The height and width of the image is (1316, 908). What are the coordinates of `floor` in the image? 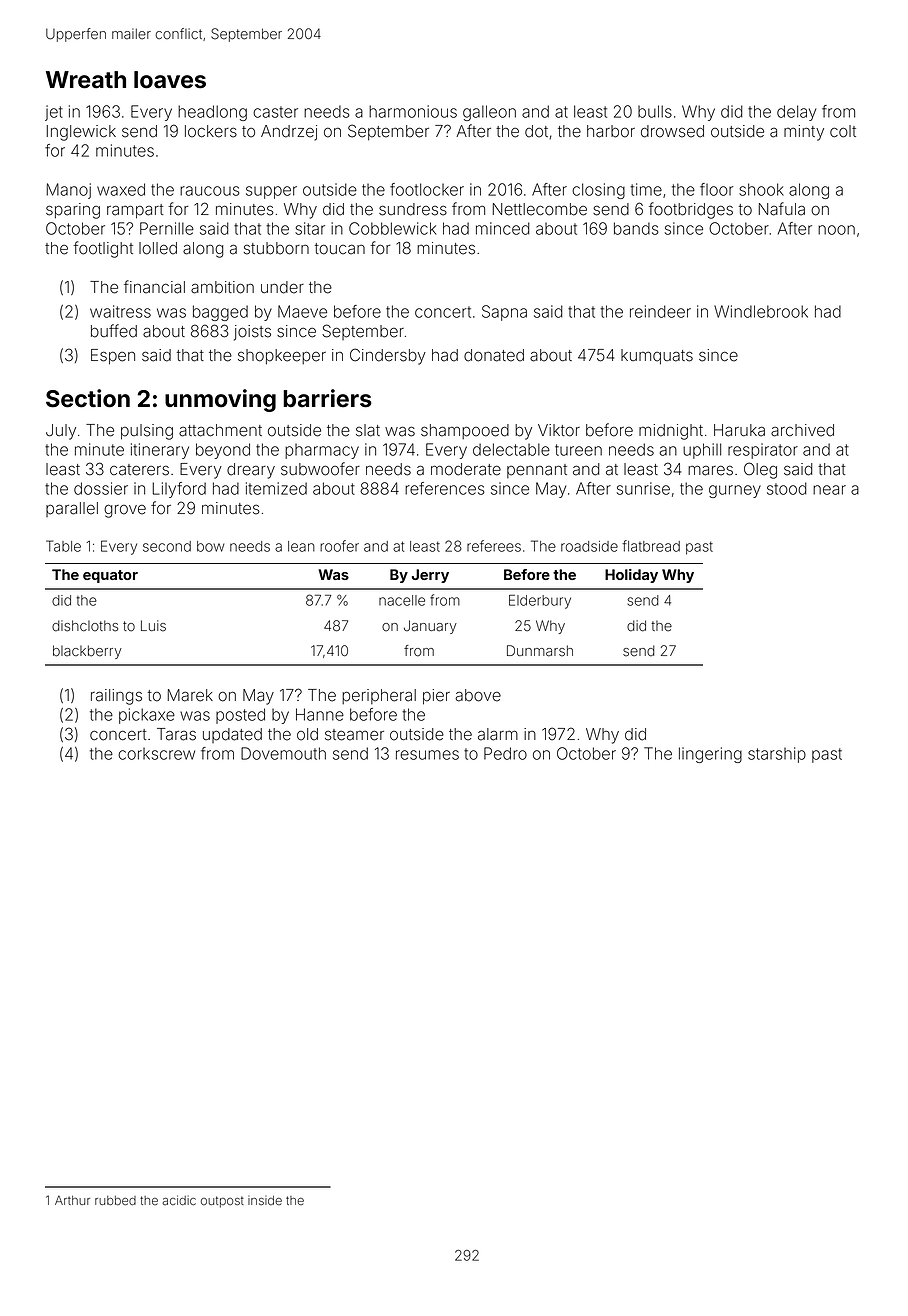 It's located at (717, 189).
